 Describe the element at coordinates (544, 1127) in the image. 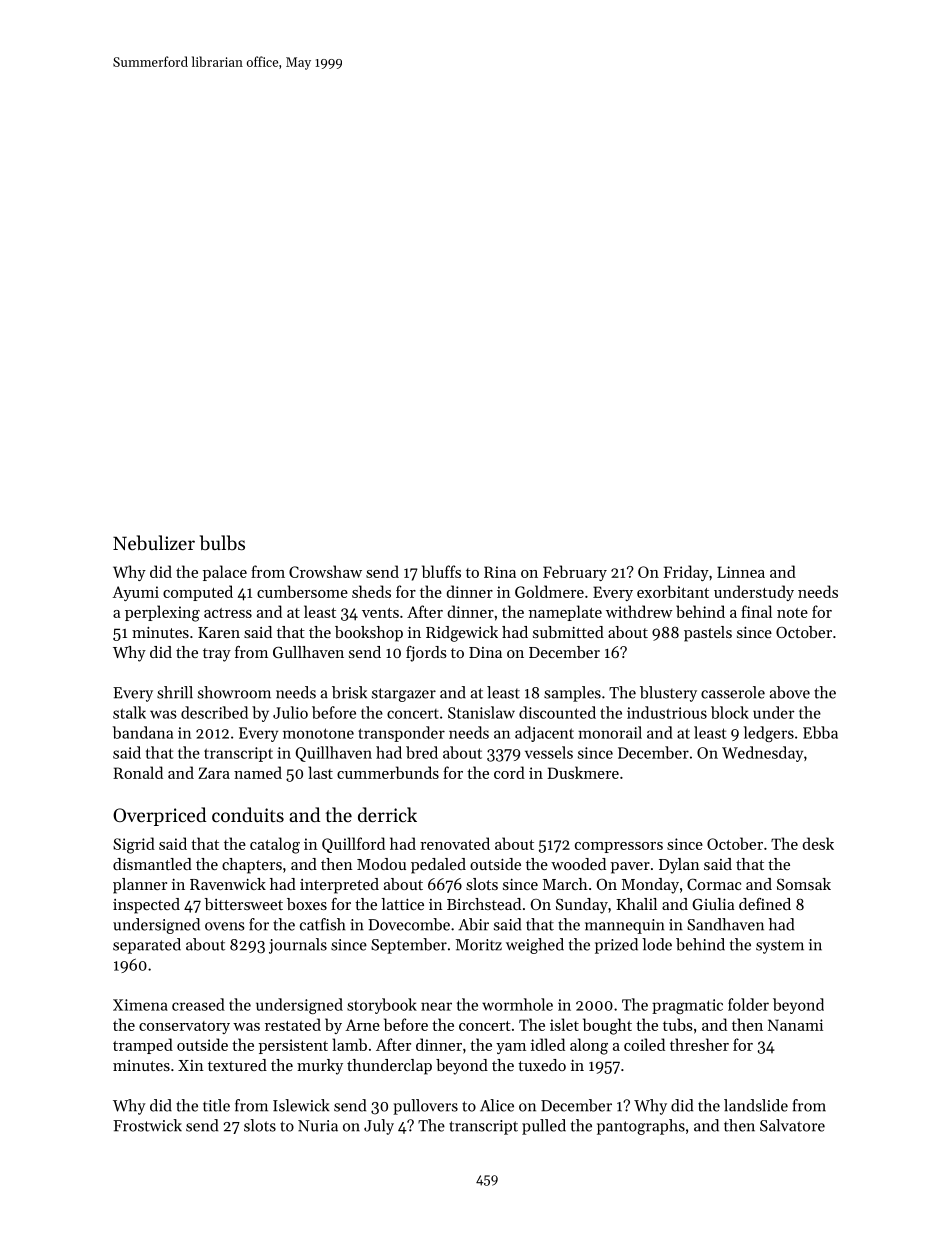

I see `pulled` at that location.
